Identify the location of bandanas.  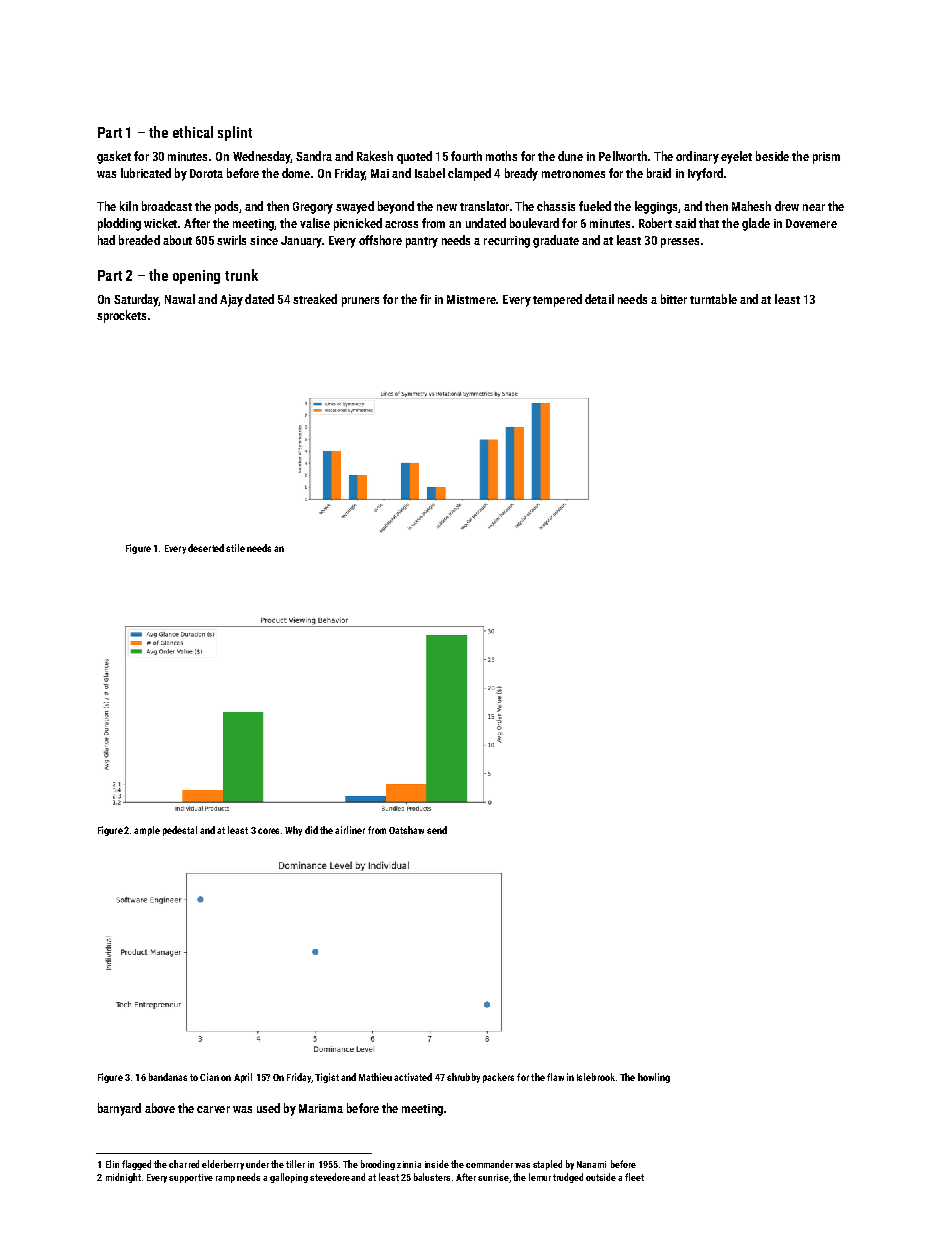
(168, 1077).
